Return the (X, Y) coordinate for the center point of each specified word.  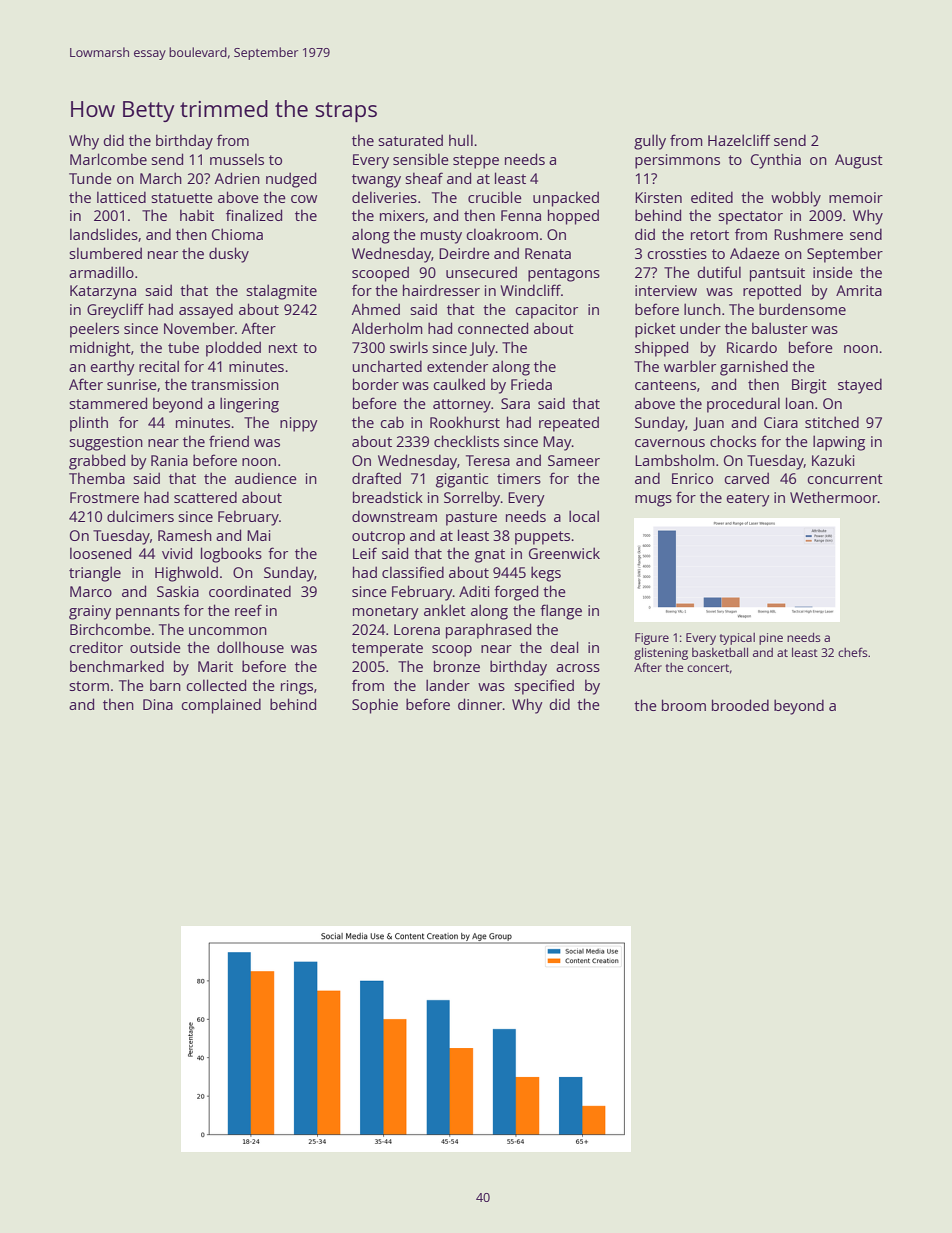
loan (800, 403)
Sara (515, 403)
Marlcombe (108, 159)
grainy (90, 612)
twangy (376, 181)
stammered (108, 403)
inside (833, 272)
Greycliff (115, 311)
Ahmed (376, 309)
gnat (490, 556)
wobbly (796, 199)
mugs (653, 501)
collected (216, 685)
